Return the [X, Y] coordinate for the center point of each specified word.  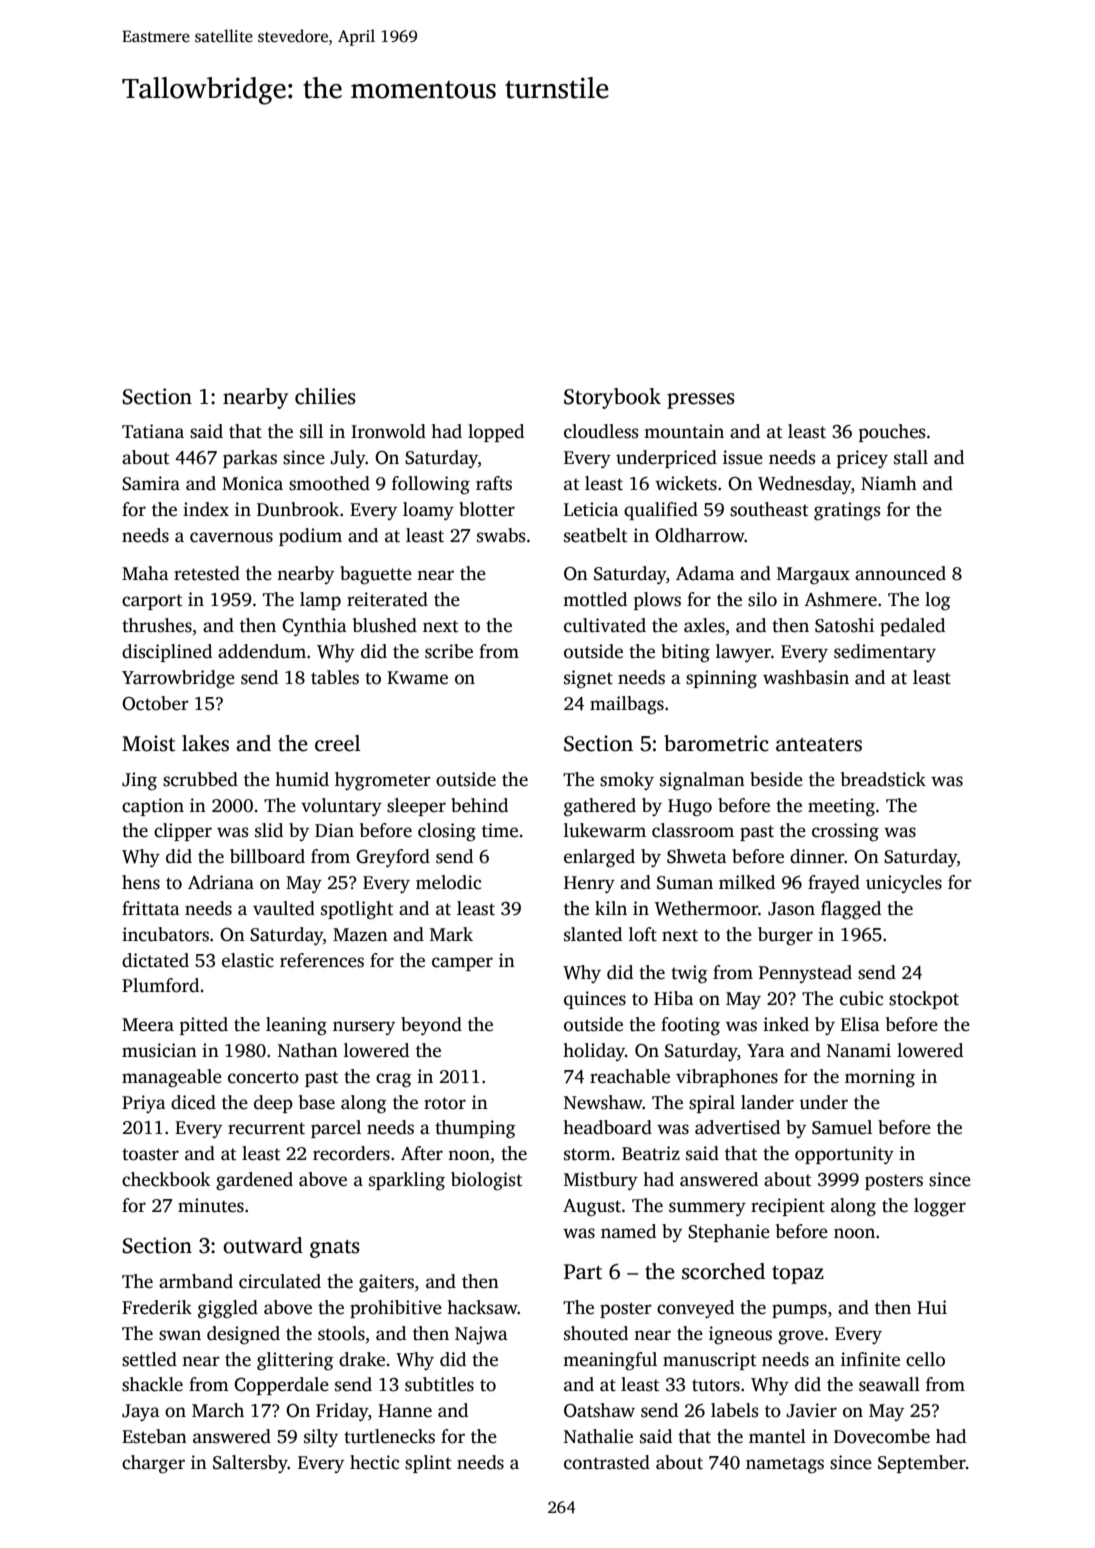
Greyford [393, 858]
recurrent [266, 1128]
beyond [431, 1026]
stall [911, 457]
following [431, 485]
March [218, 1410]
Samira [151, 483]
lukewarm [605, 830]
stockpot [924, 1000]
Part [583, 1272]
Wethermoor [706, 908]
